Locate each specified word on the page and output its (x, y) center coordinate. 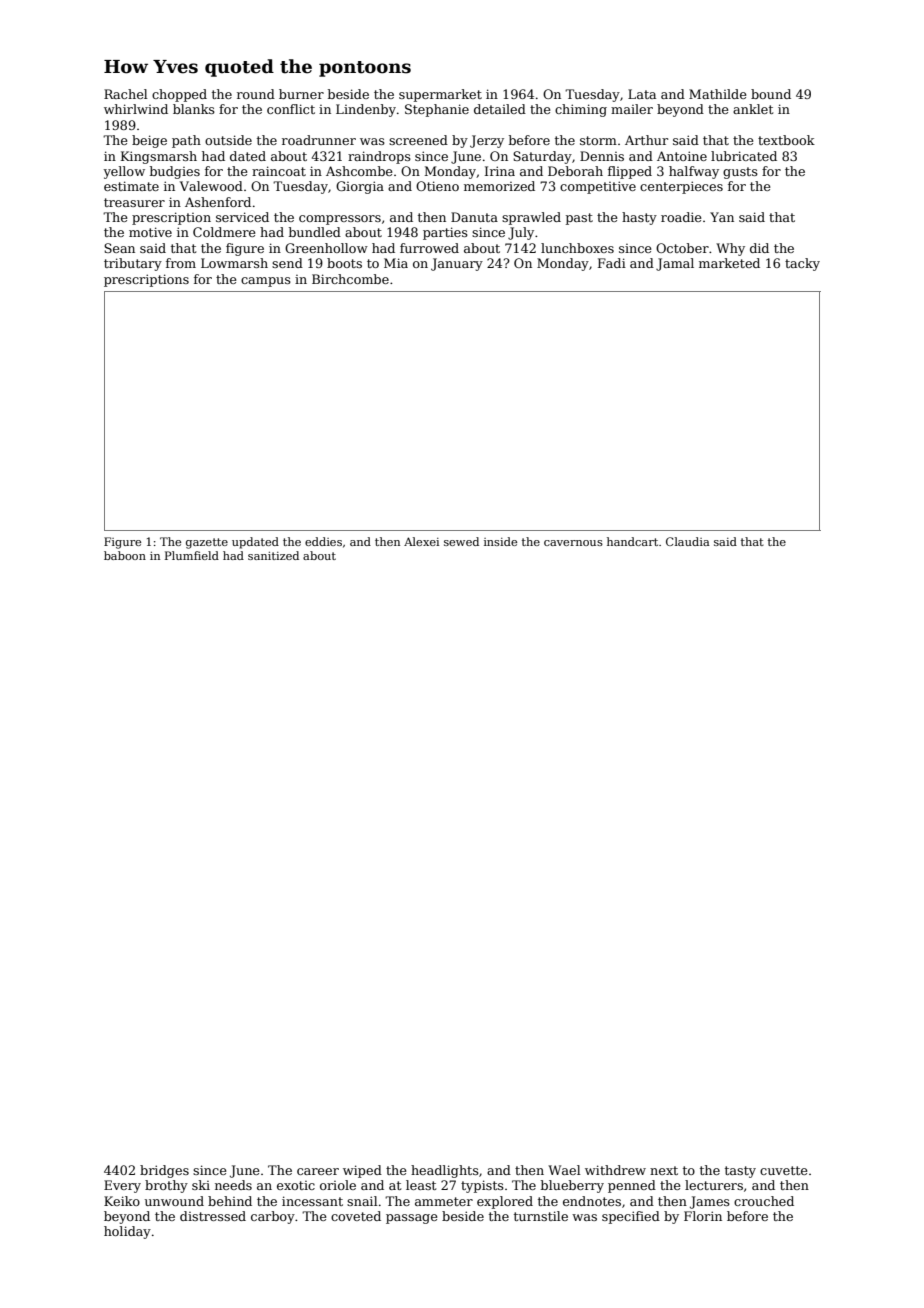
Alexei (421, 541)
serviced (242, 217)
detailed (500, 109)
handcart (632, 541)
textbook (786, 140)
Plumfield (192, 555)
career (318, 1171)
